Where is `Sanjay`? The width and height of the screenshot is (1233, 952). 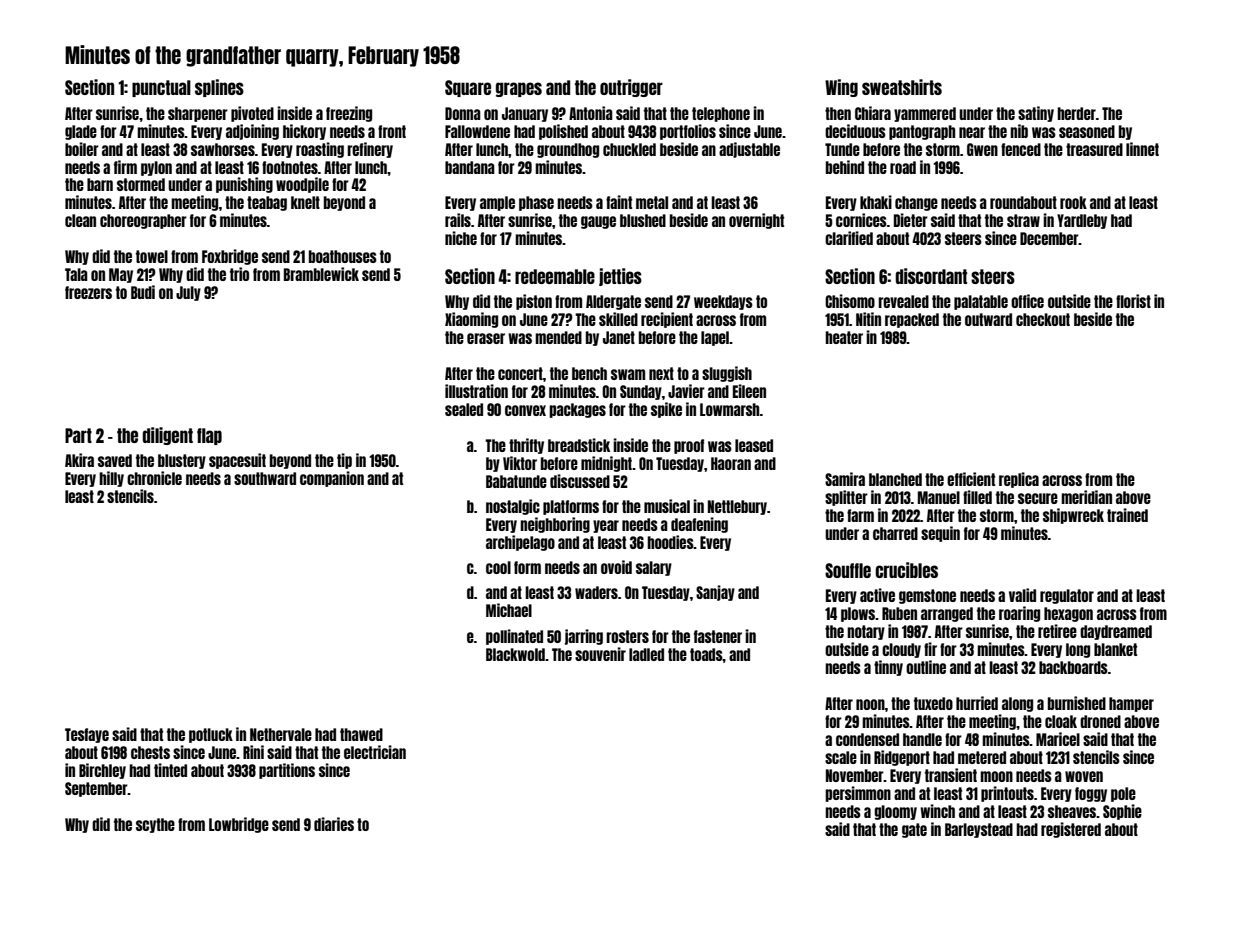 Sanjay is located at coordinates (715, 593).
